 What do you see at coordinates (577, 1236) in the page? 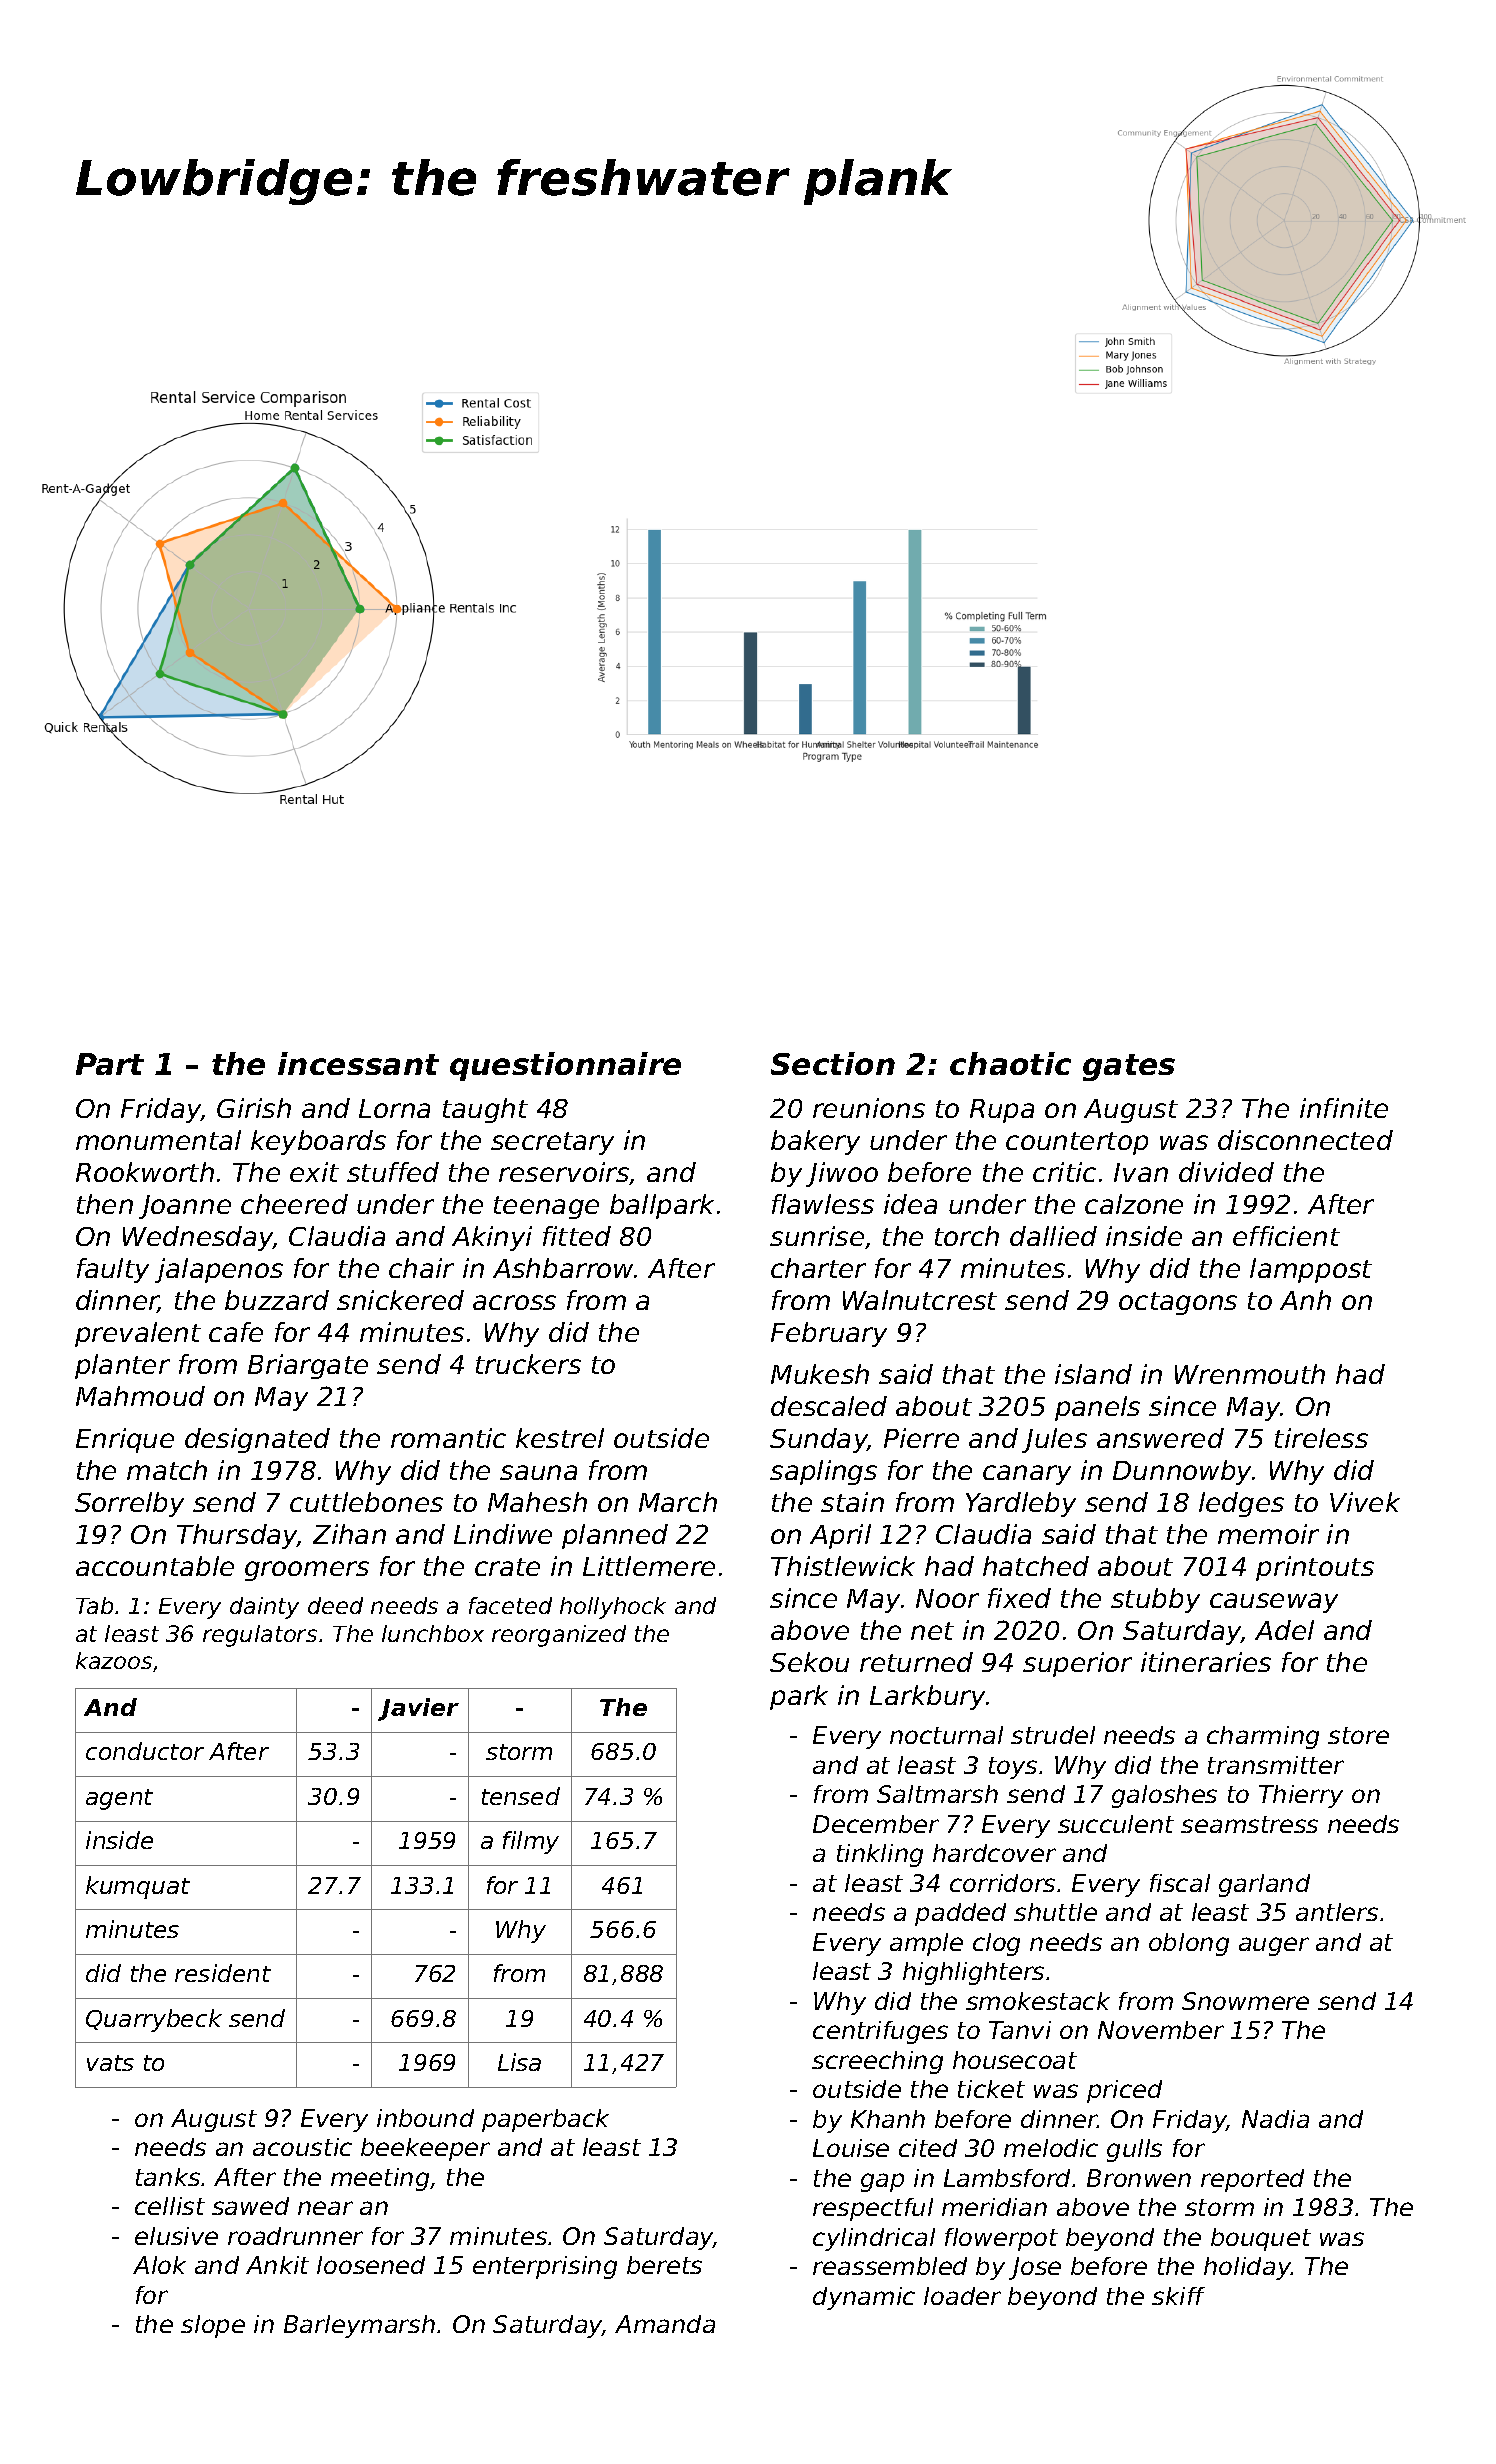
I see `fitted` at bounding box center [577, 1236].
